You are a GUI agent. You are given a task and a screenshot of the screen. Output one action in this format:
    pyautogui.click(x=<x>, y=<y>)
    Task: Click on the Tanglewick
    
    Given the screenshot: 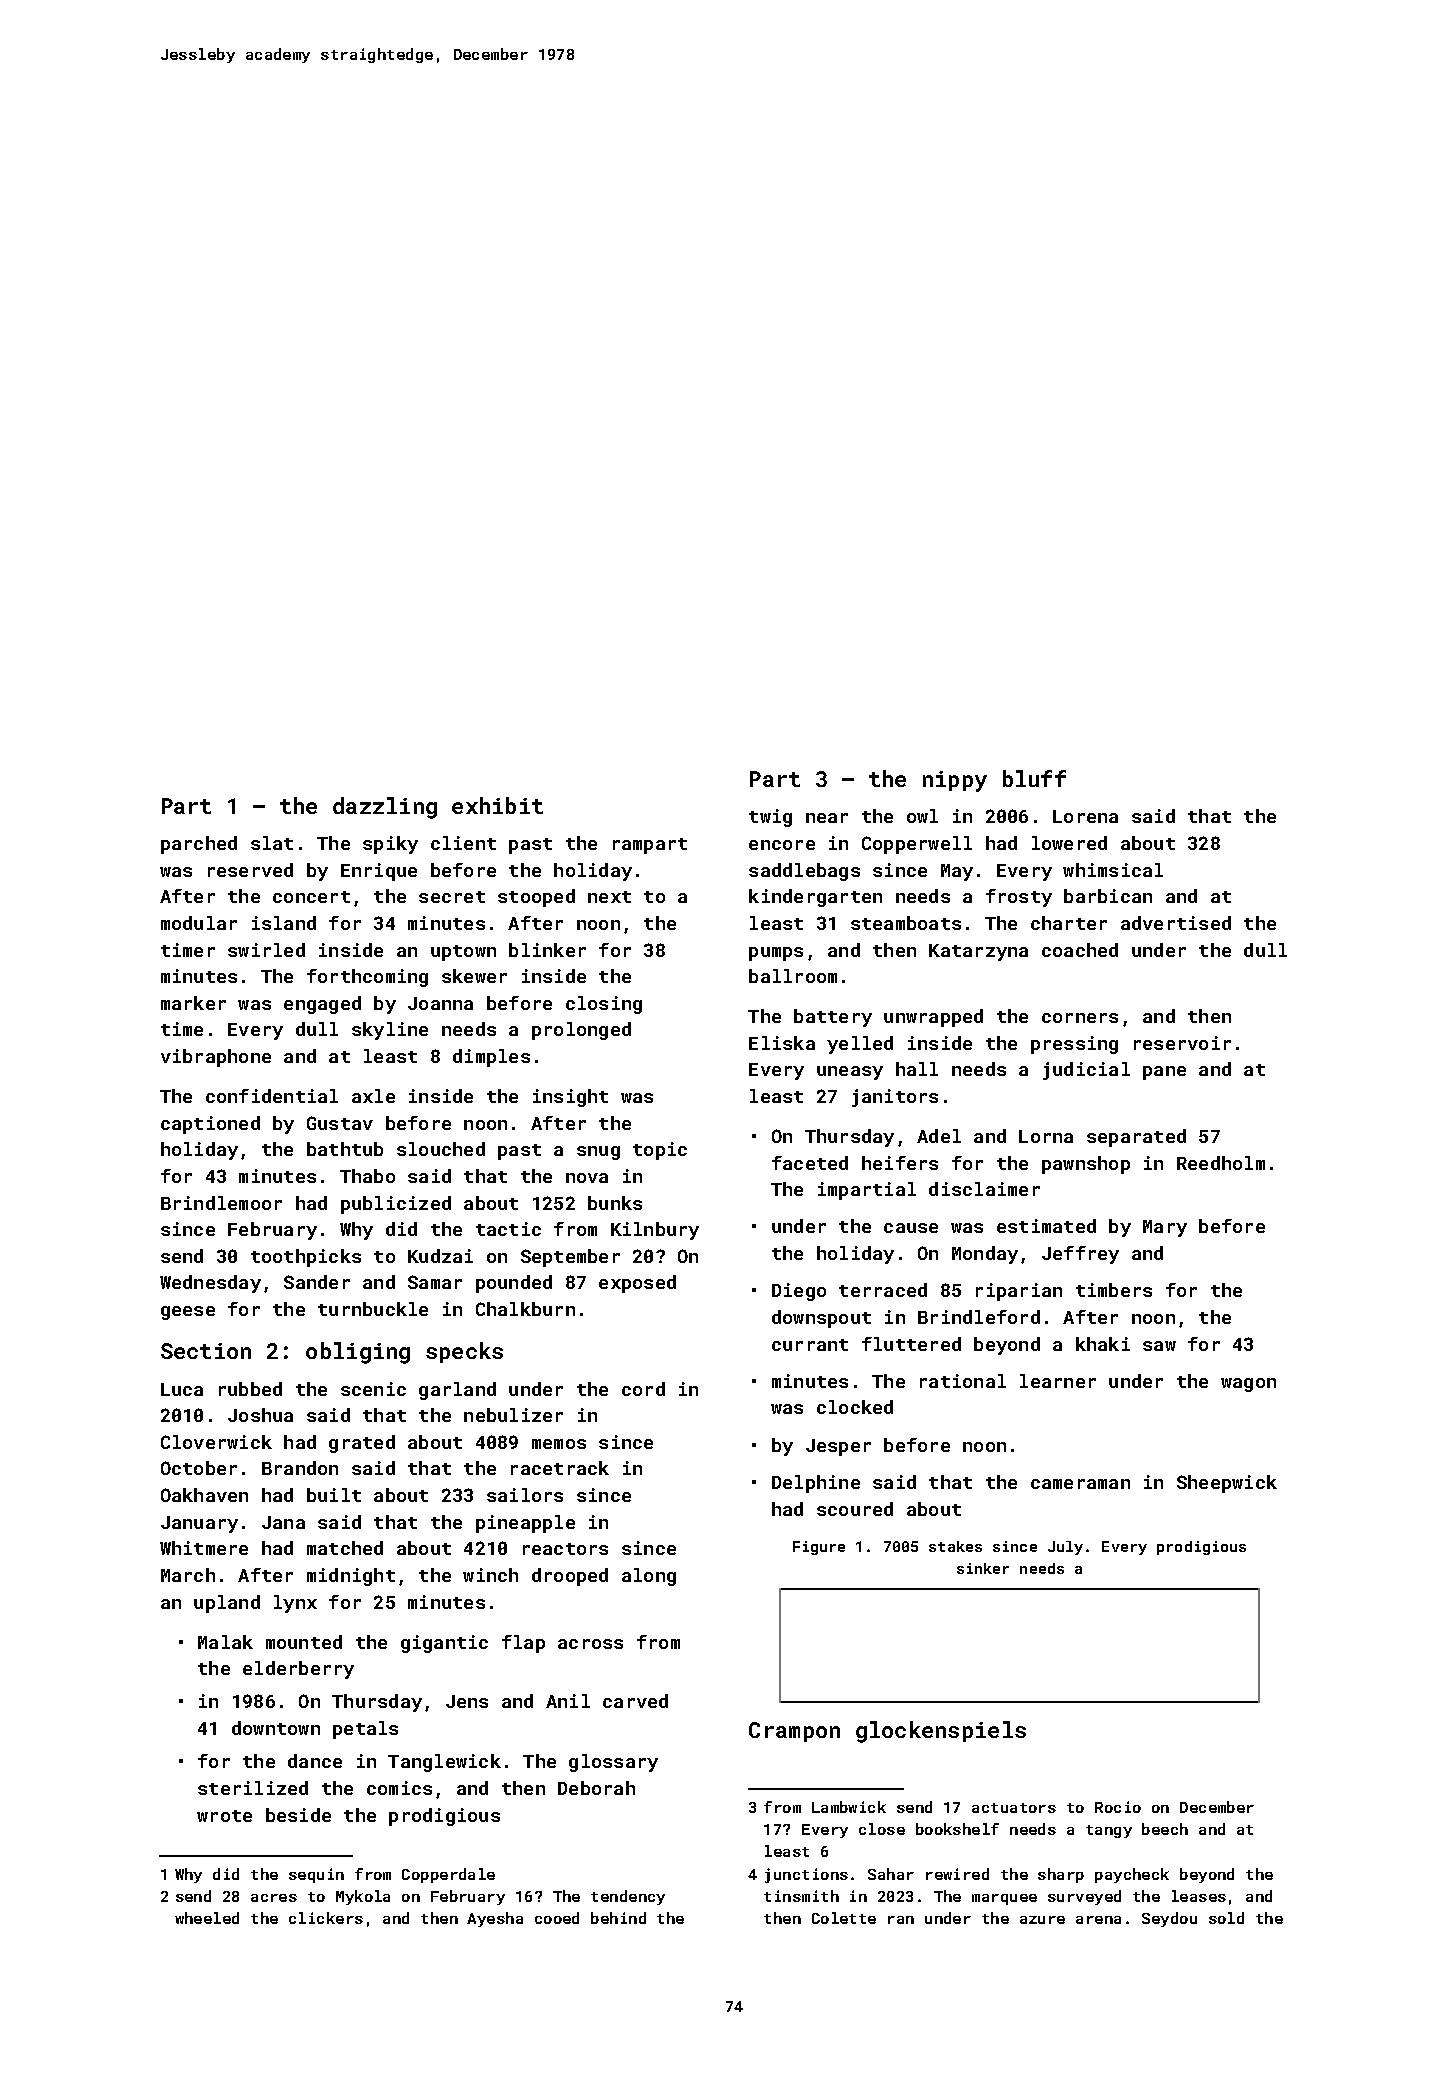 What is the action you would take?
    pyautogui.click(x=444, y=1763)
